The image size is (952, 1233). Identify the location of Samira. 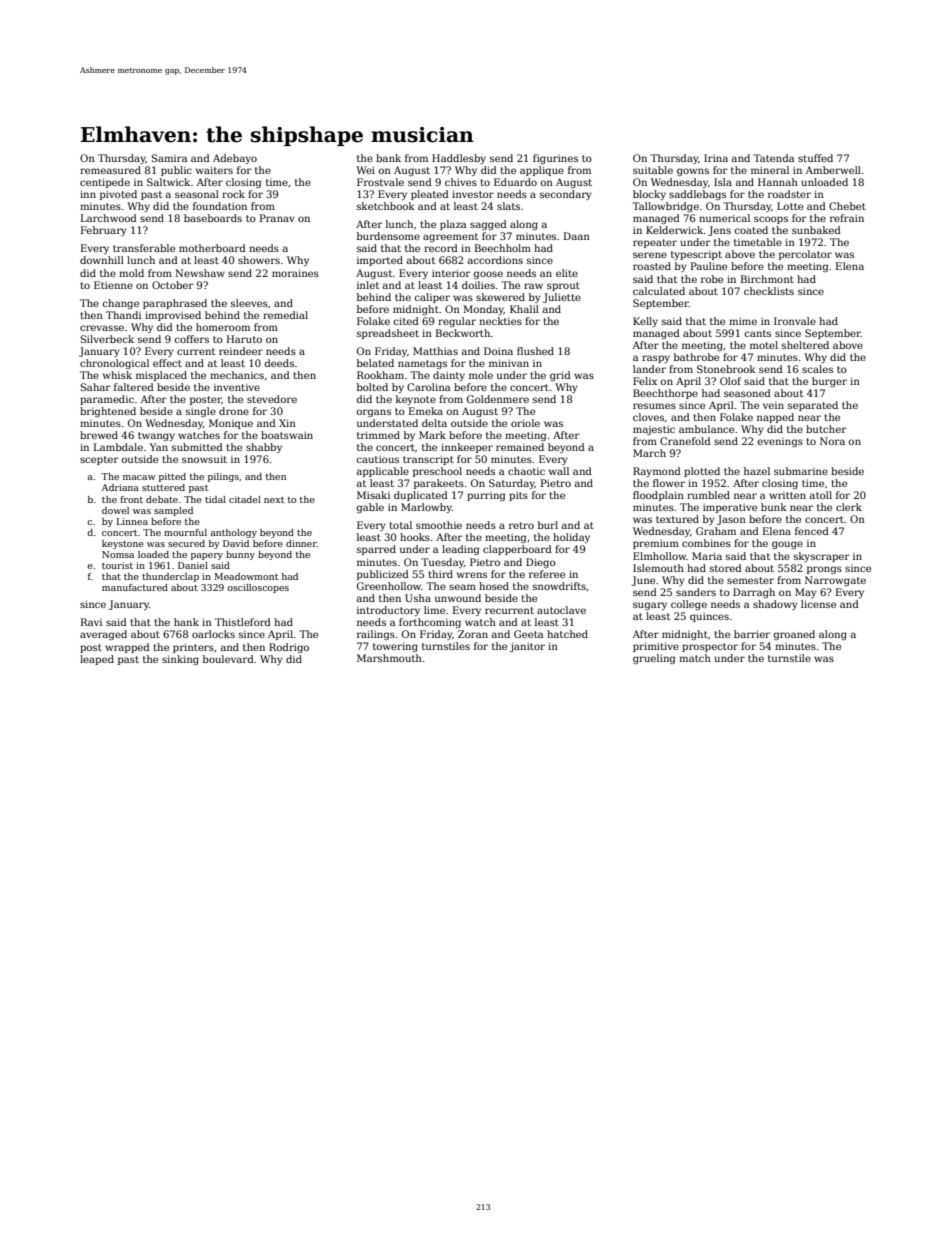
(169, 158).
